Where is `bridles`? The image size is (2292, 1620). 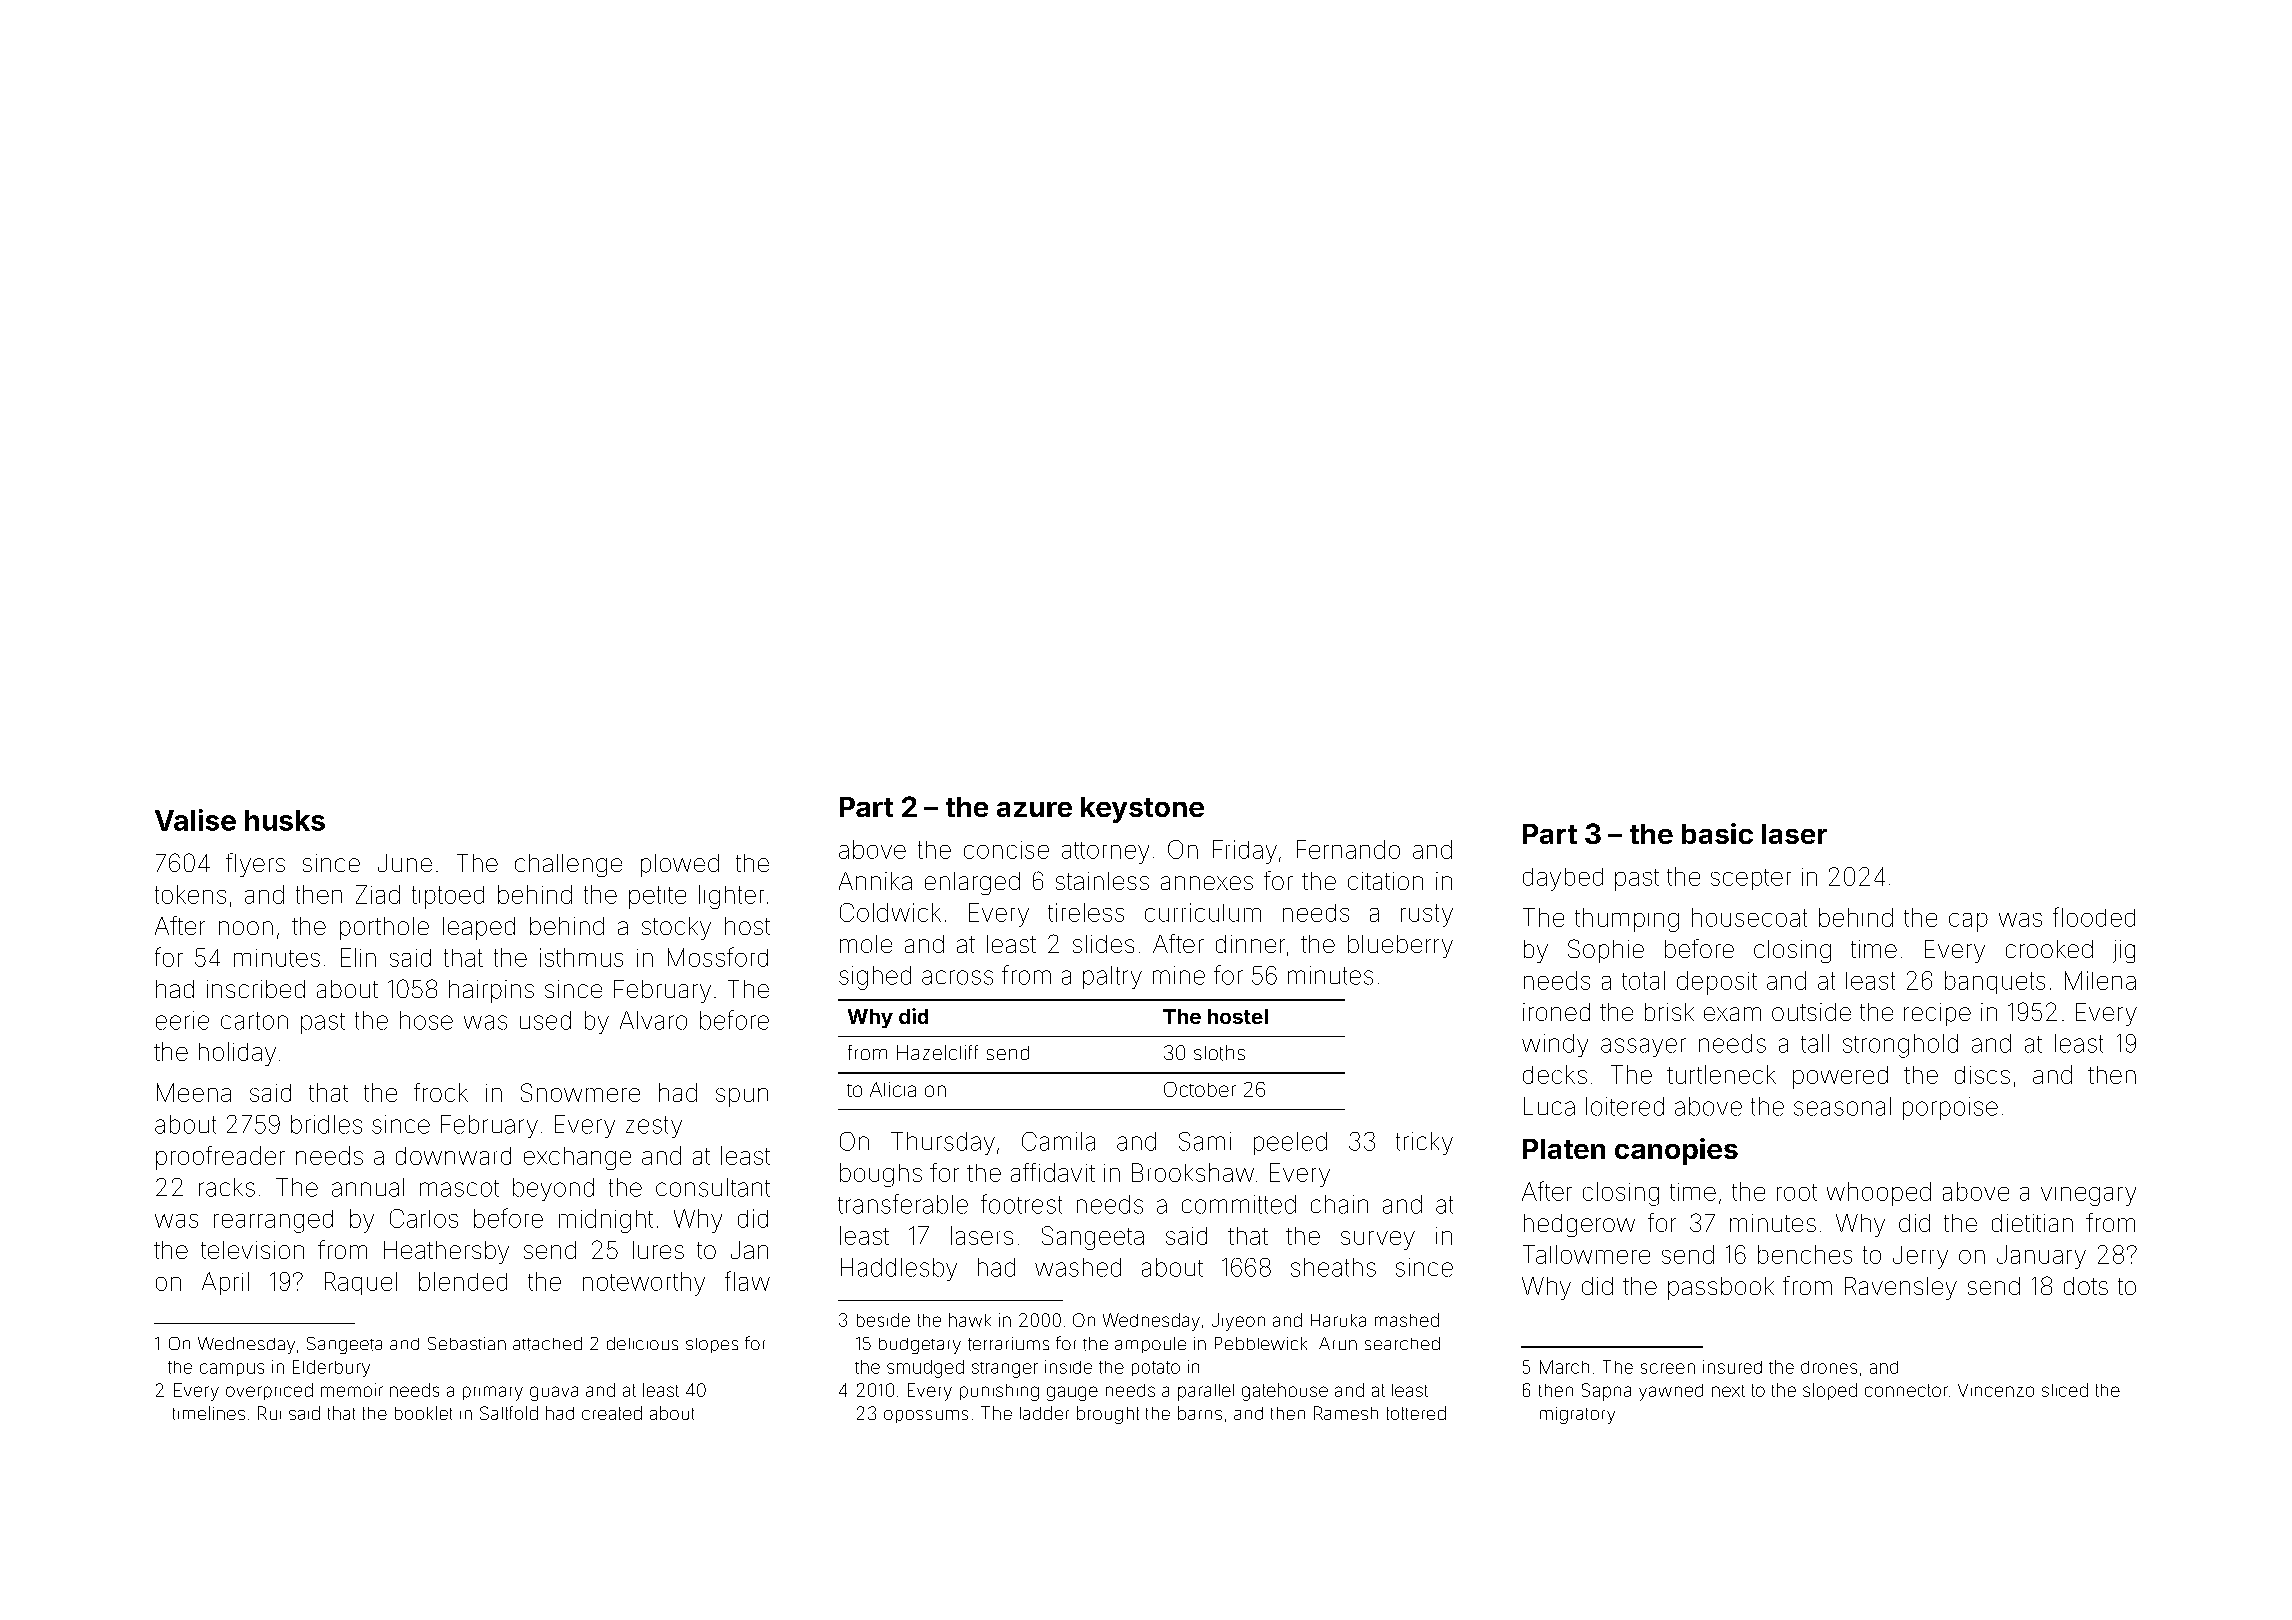
bridles is located at coordinates (326, 1124).
